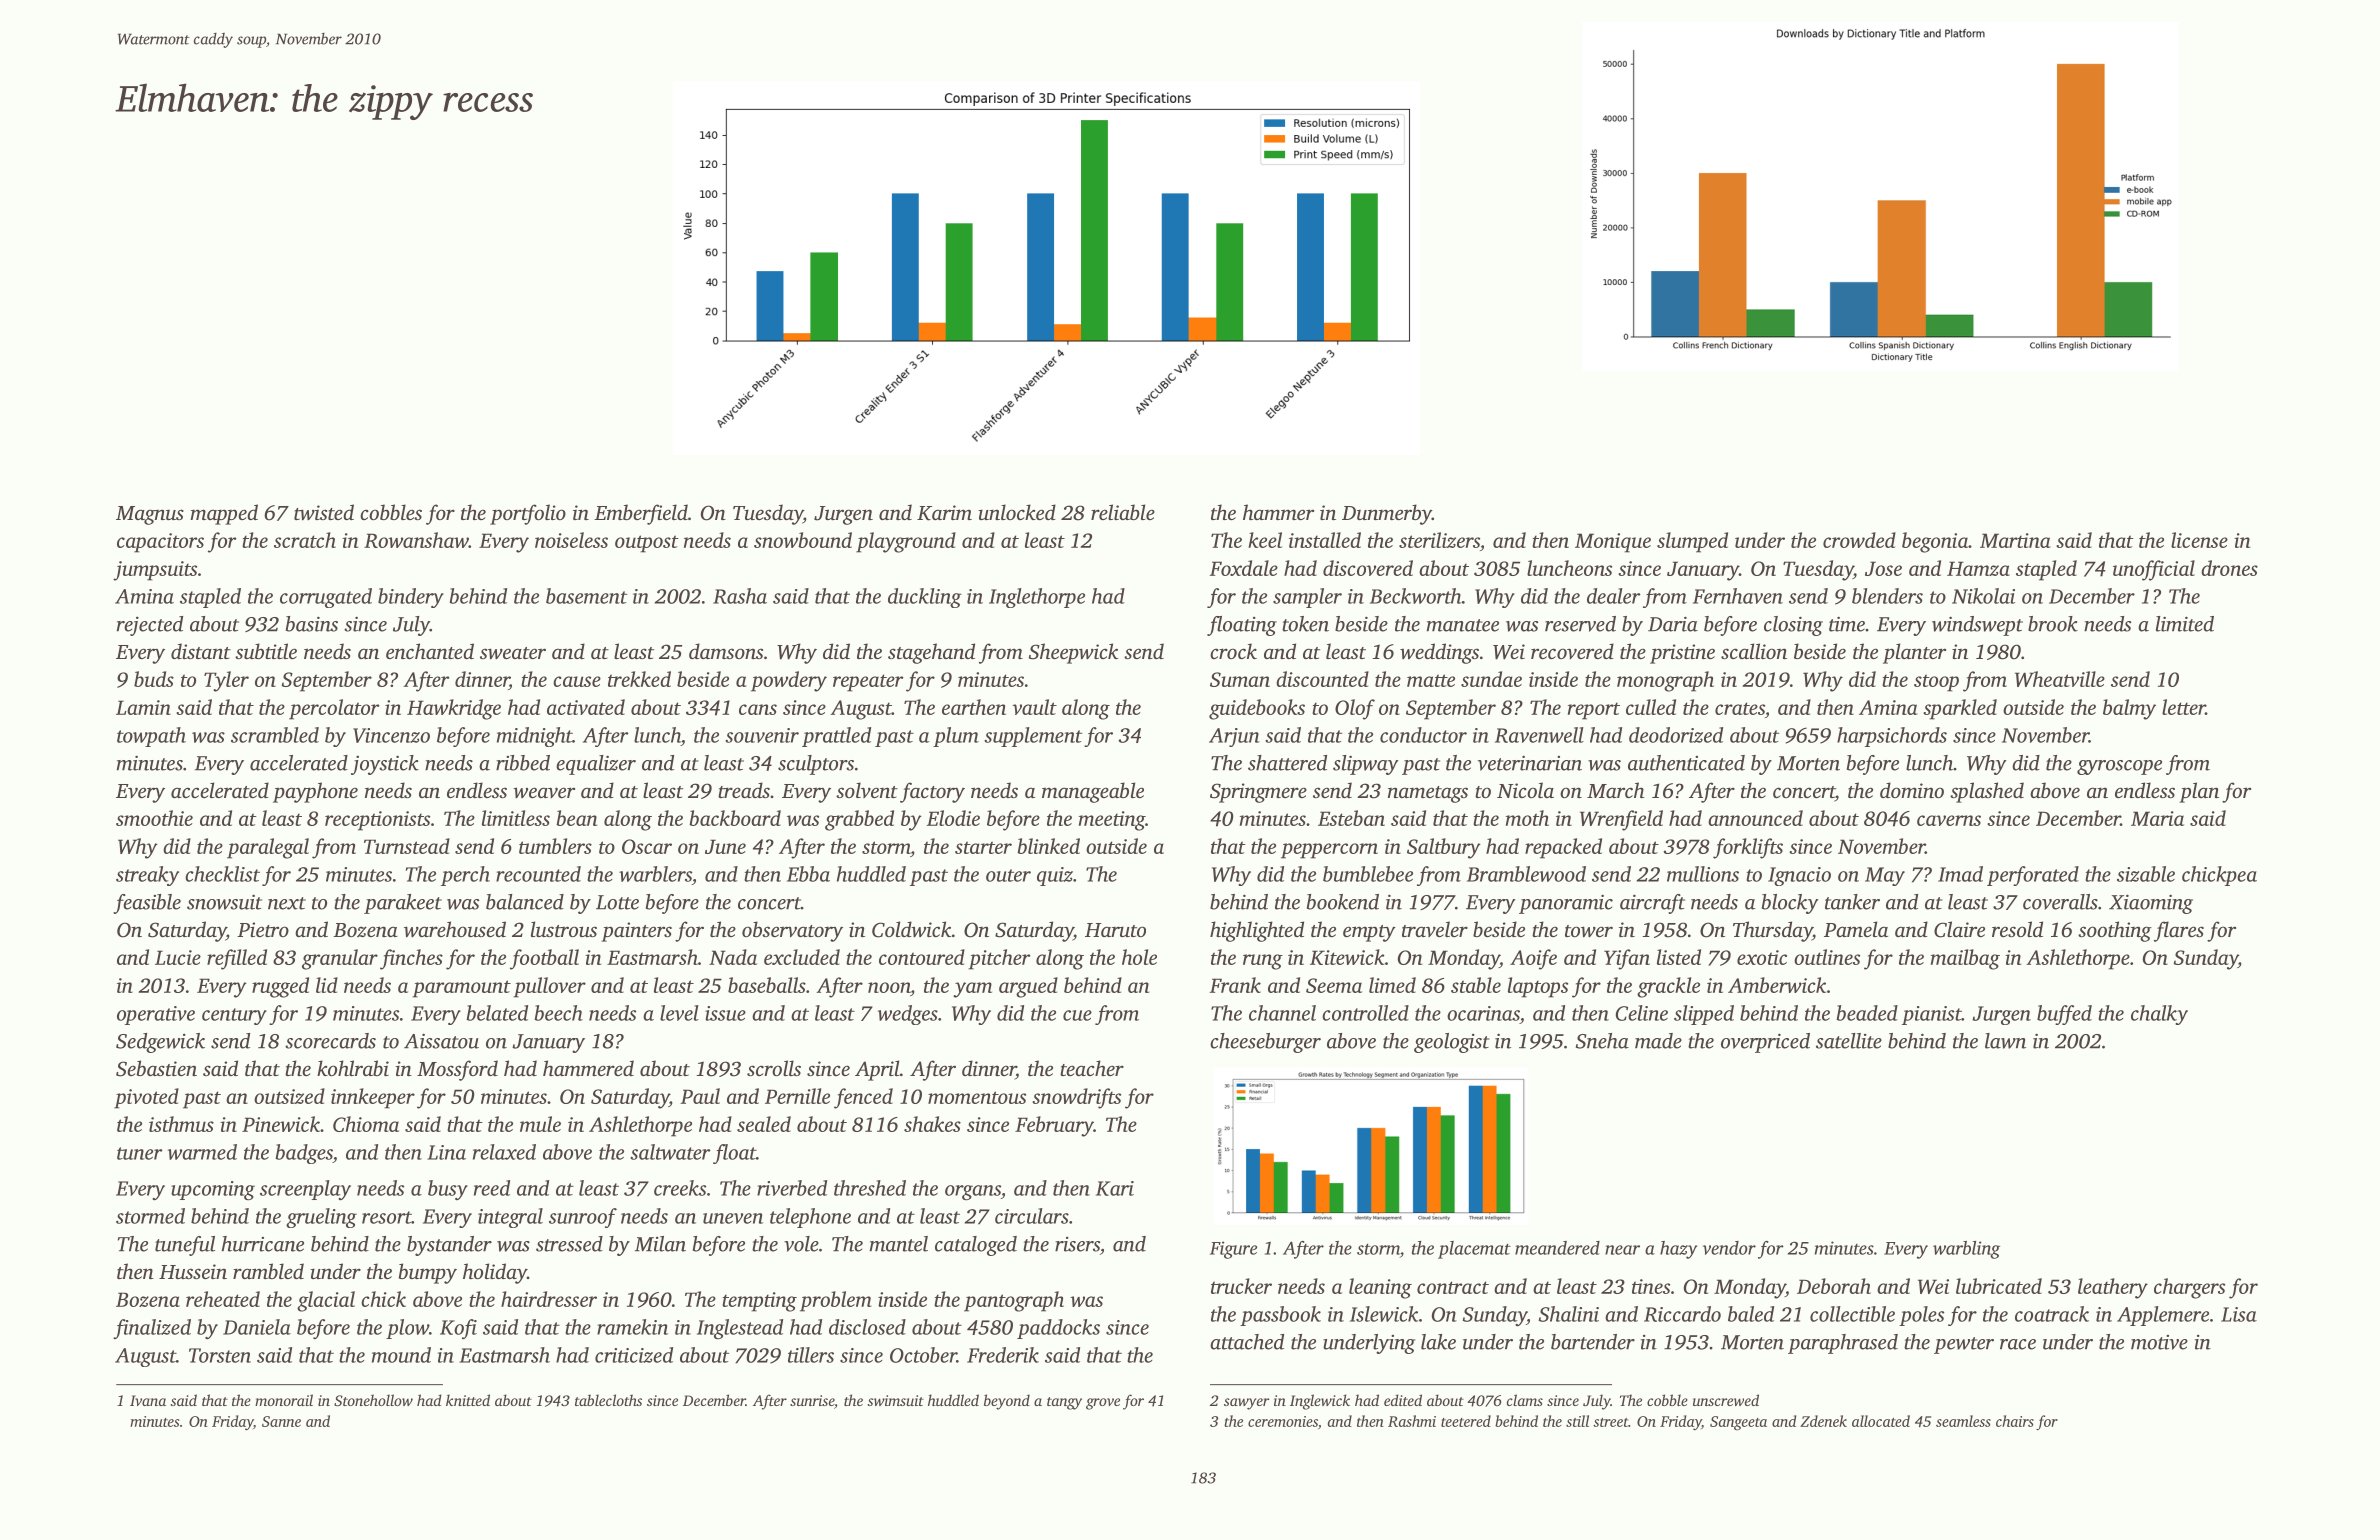 The height and width of the screenshot is (1540, 2380). I want to click on Sanne, so click(281, 1421).
